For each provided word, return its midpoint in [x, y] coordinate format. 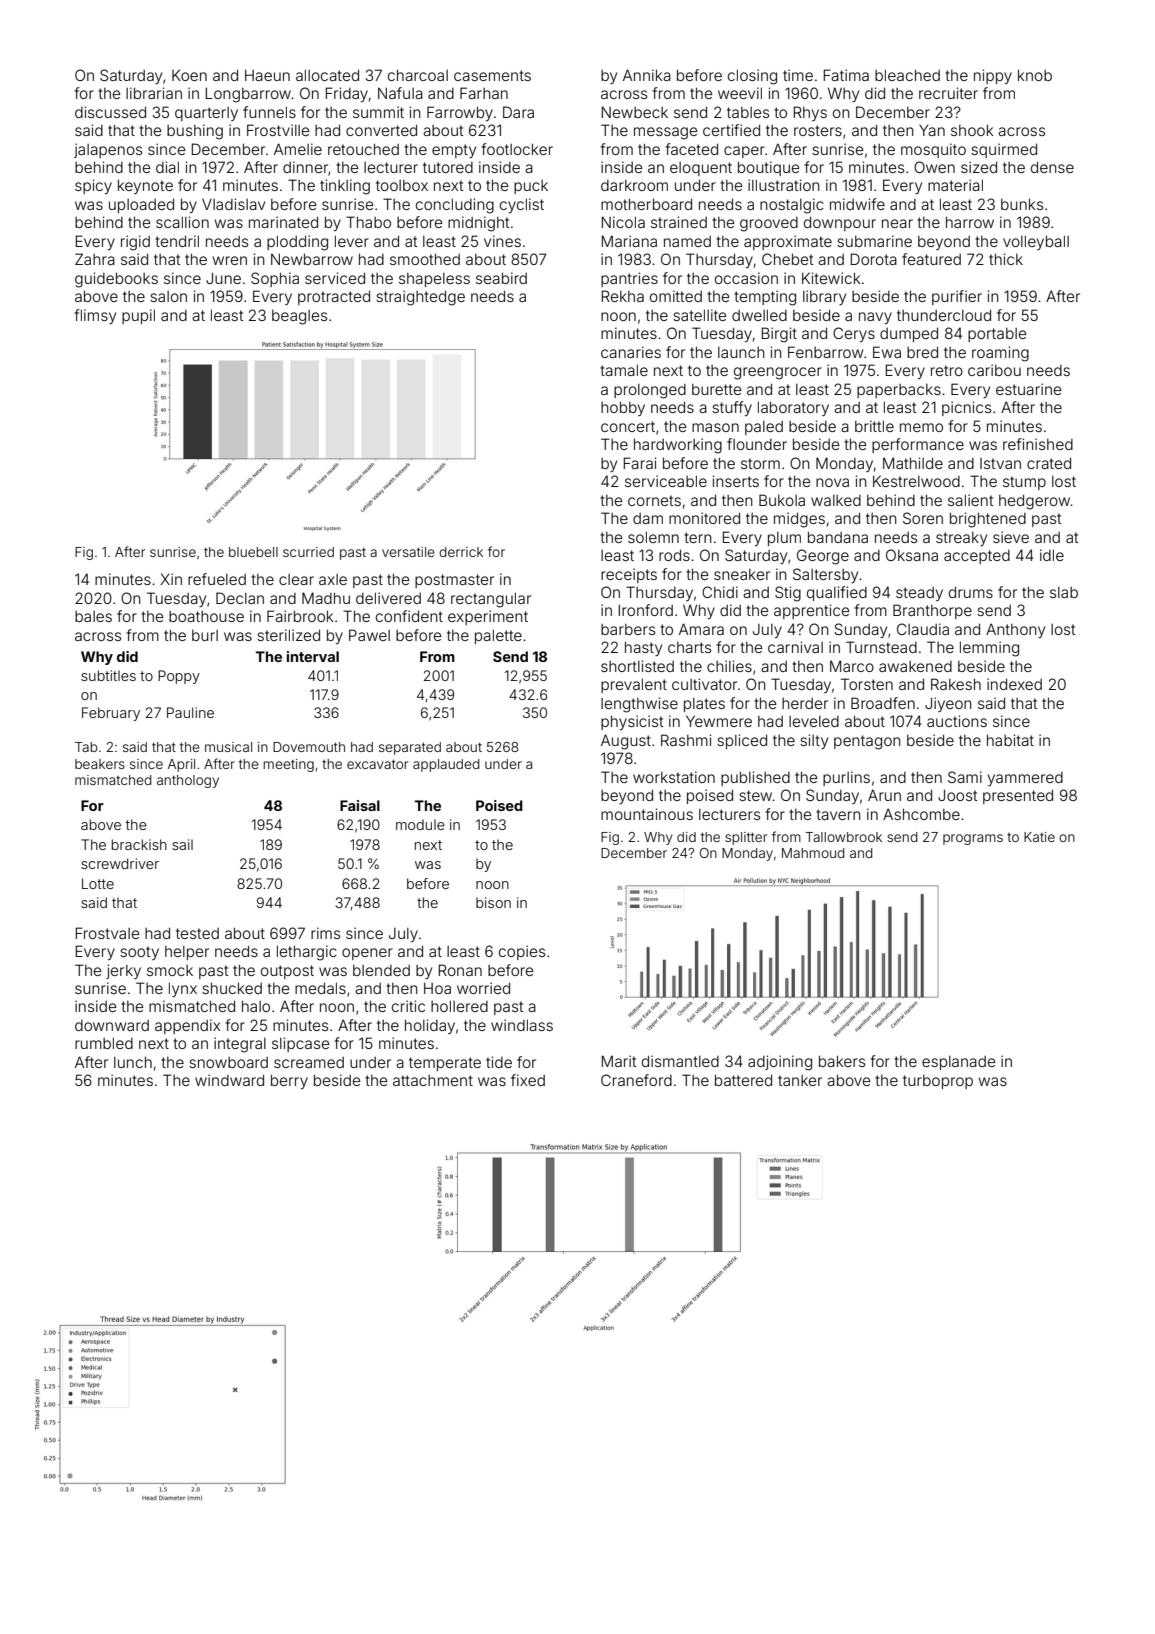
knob [1035, 75]
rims [325, 933]
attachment [433, 1080]
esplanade [958, 1063]
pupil [138, 316]
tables [748, 112]
